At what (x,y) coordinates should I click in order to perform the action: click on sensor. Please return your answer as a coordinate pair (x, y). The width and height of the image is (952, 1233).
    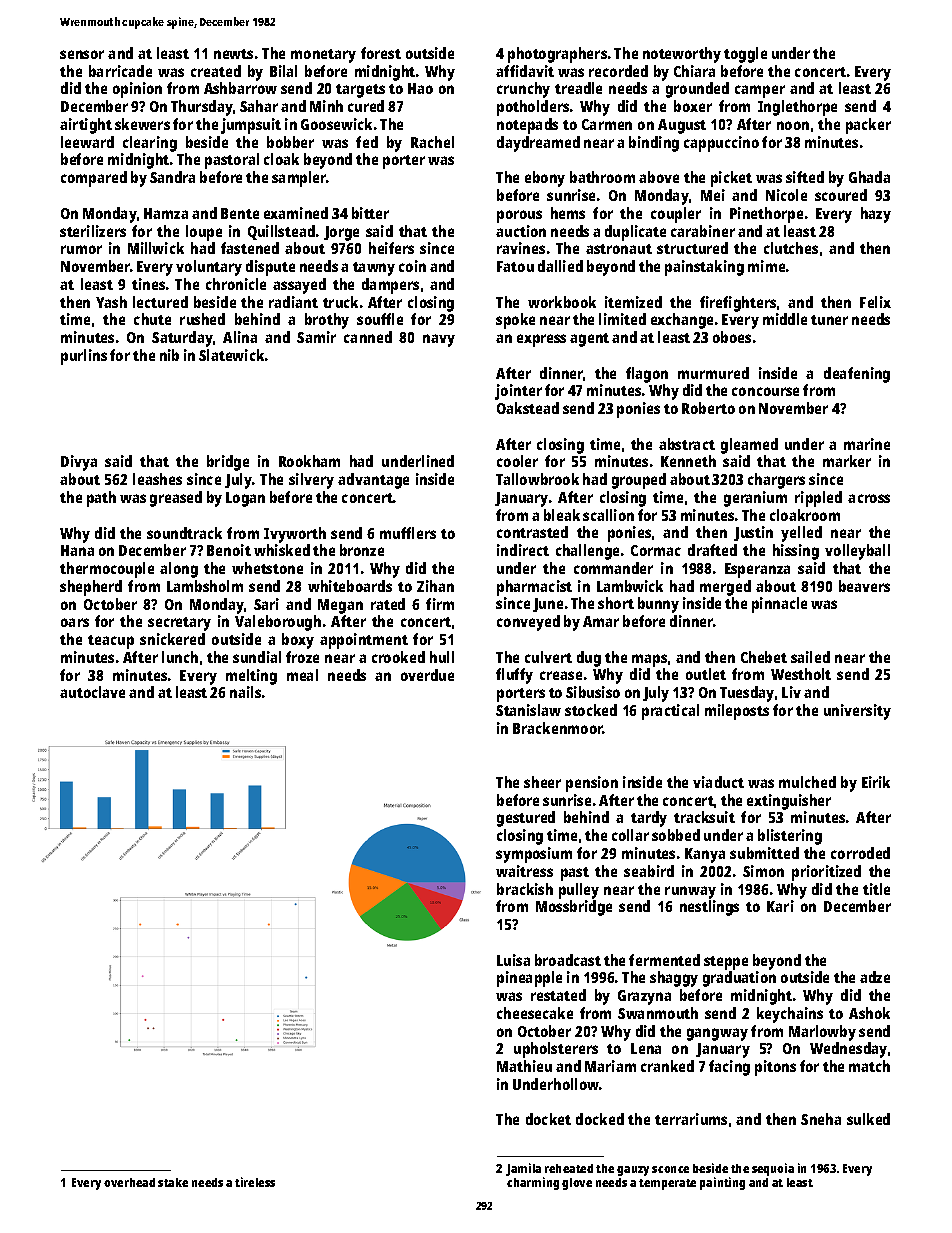
    Looking at the image, I should click on (82, 54).
